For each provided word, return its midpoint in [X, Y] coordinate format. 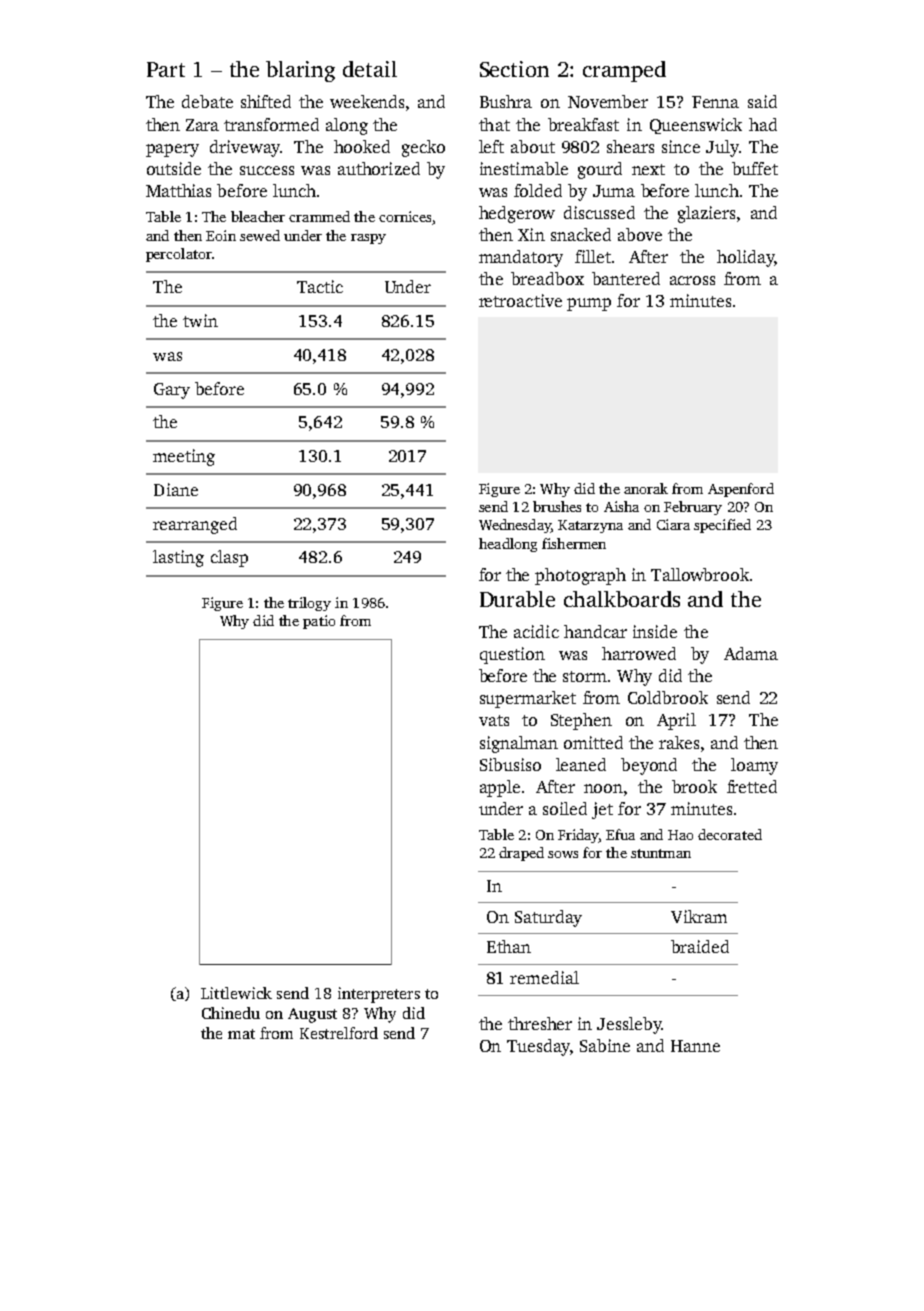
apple [500, 788]
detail [370, 69]
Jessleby [629, 1025]
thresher [540, 1023]
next [648, 169]
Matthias [178, 190]
